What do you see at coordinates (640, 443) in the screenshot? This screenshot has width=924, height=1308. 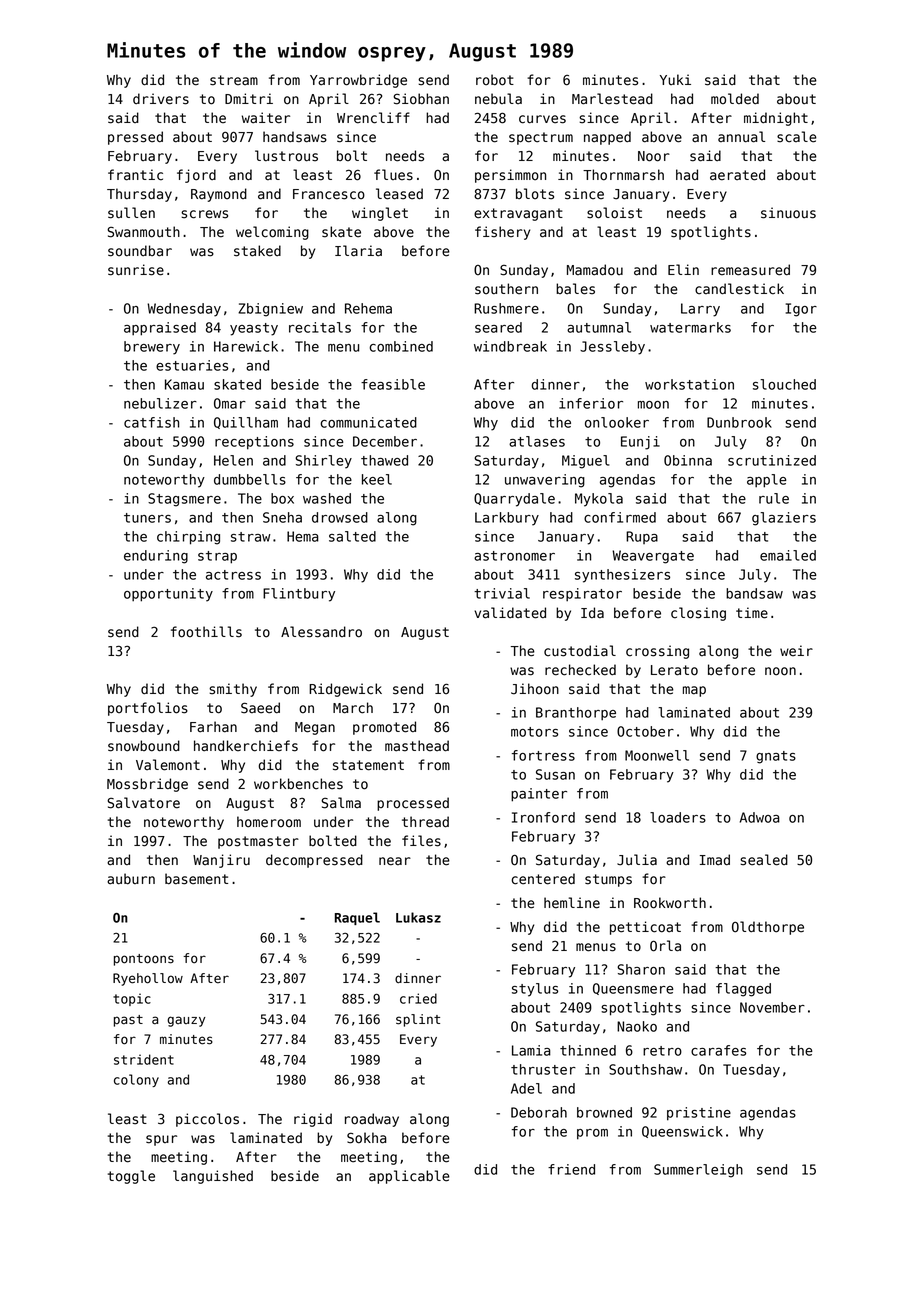 I see `Eunji` at bounding box center [640, 443].
